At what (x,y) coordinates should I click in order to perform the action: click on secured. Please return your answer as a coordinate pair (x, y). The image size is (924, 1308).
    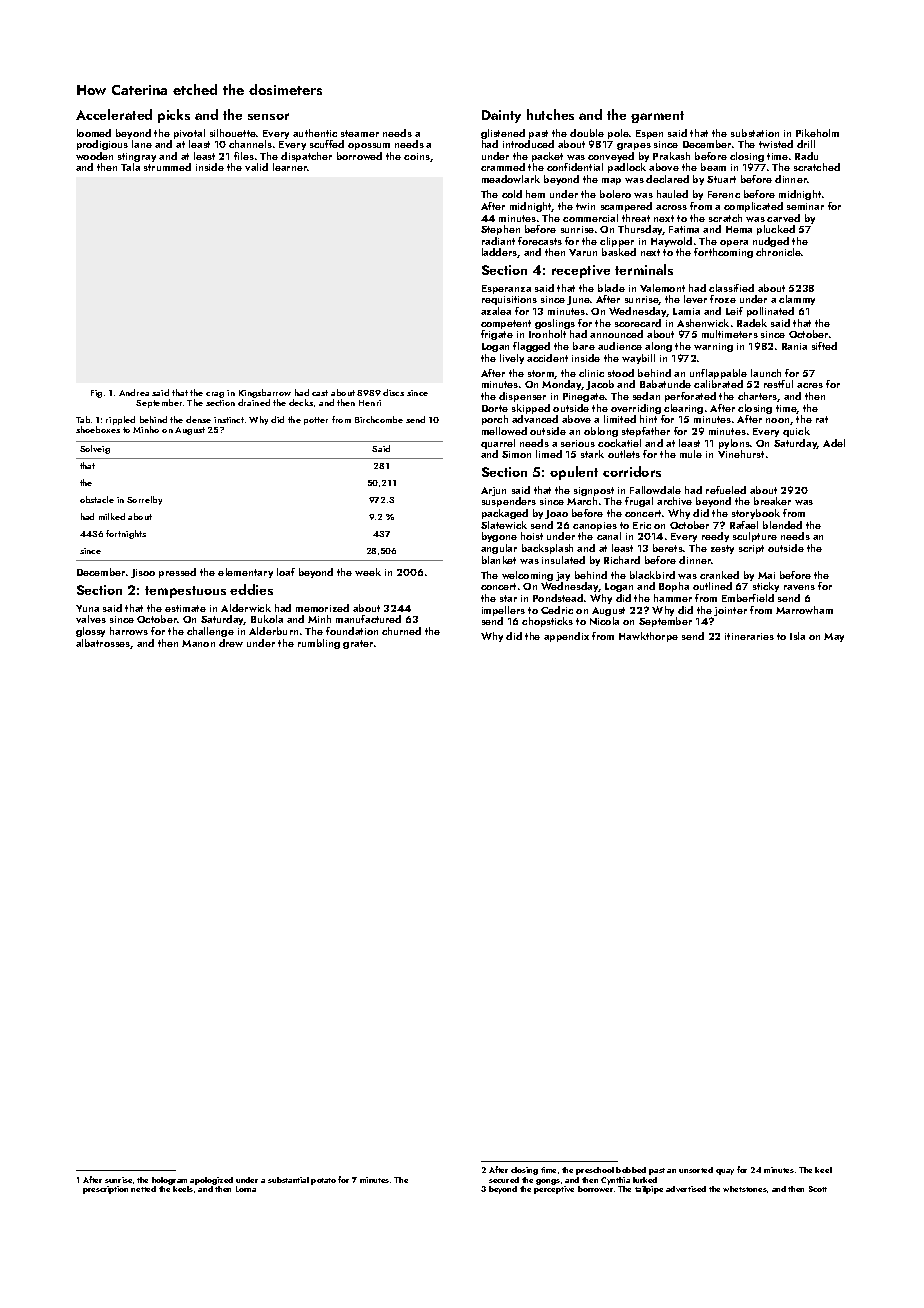
    Looking at the image, I should click on (504, 1180).
